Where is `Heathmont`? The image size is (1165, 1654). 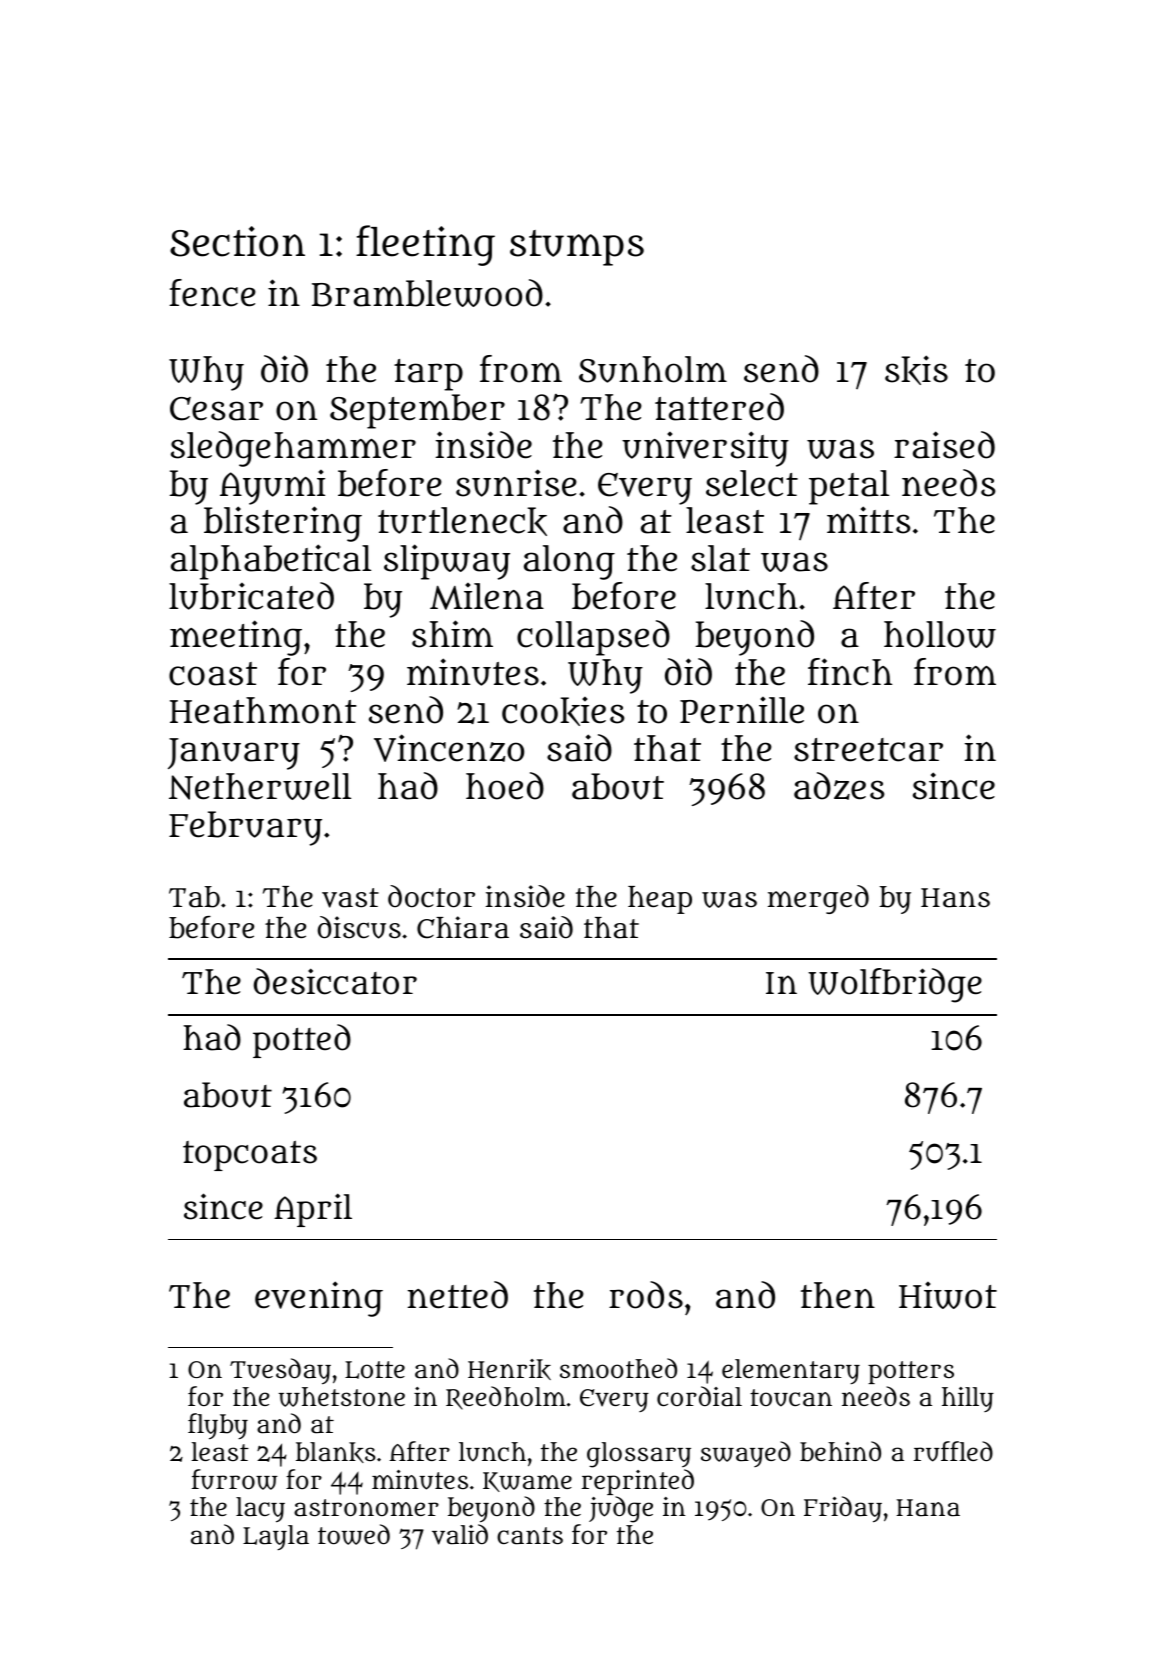 Heathmont is located at coordinates (263, 710).
